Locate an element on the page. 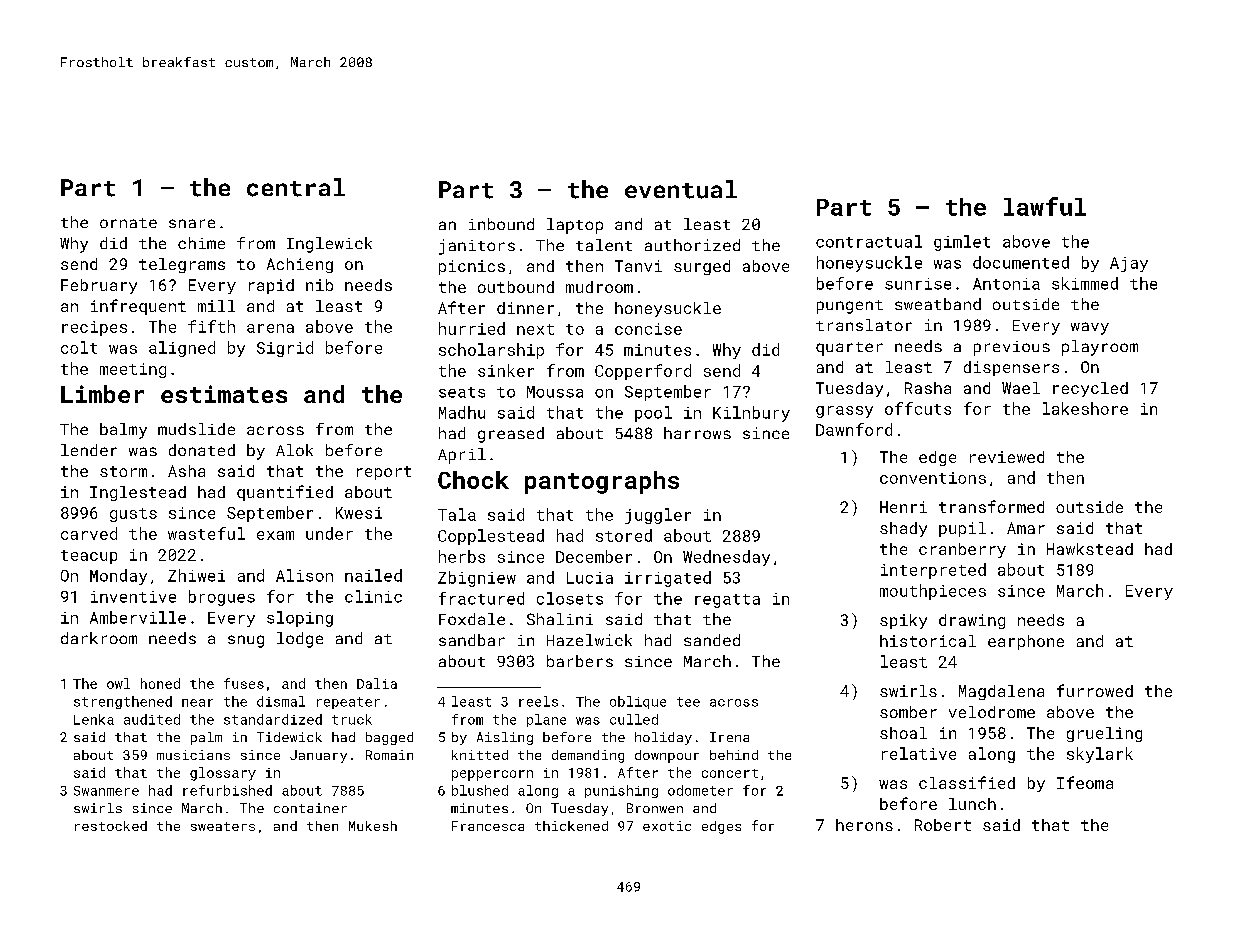  furrowed is located at coordinates (1095, 690).
